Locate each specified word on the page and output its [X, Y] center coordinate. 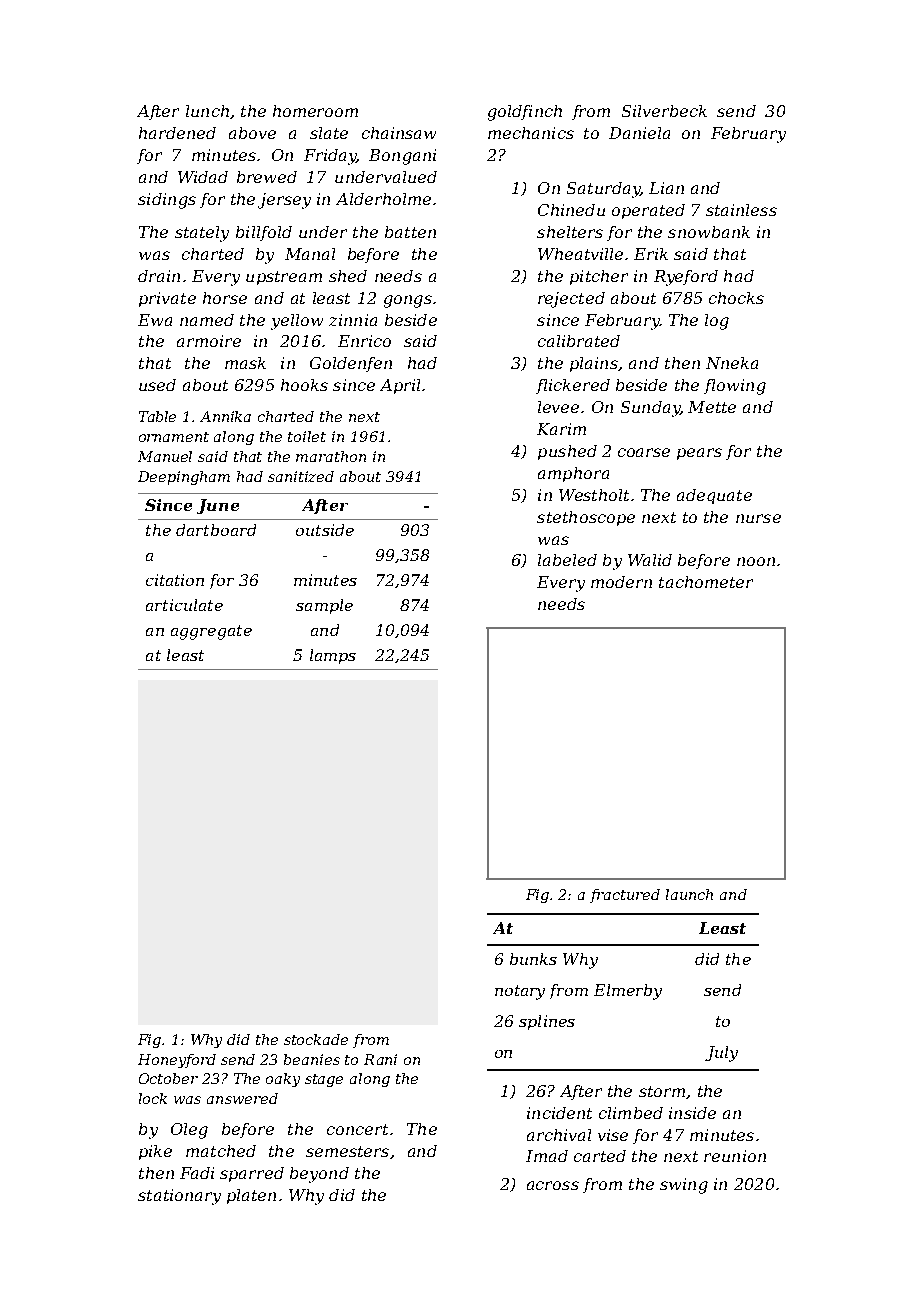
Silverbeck [664, 111]
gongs [408, 301]
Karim [561, 429]
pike [155, 1152]
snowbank [709, 232]
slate [329, 133]
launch [689, 894]
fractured [625, 896]
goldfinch [525, 113]
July [721, 1054]
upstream [284, 278]
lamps [333, 656]
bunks [533, 959]
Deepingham [184, 478]
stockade [316, 1039]
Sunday [650, 409]
